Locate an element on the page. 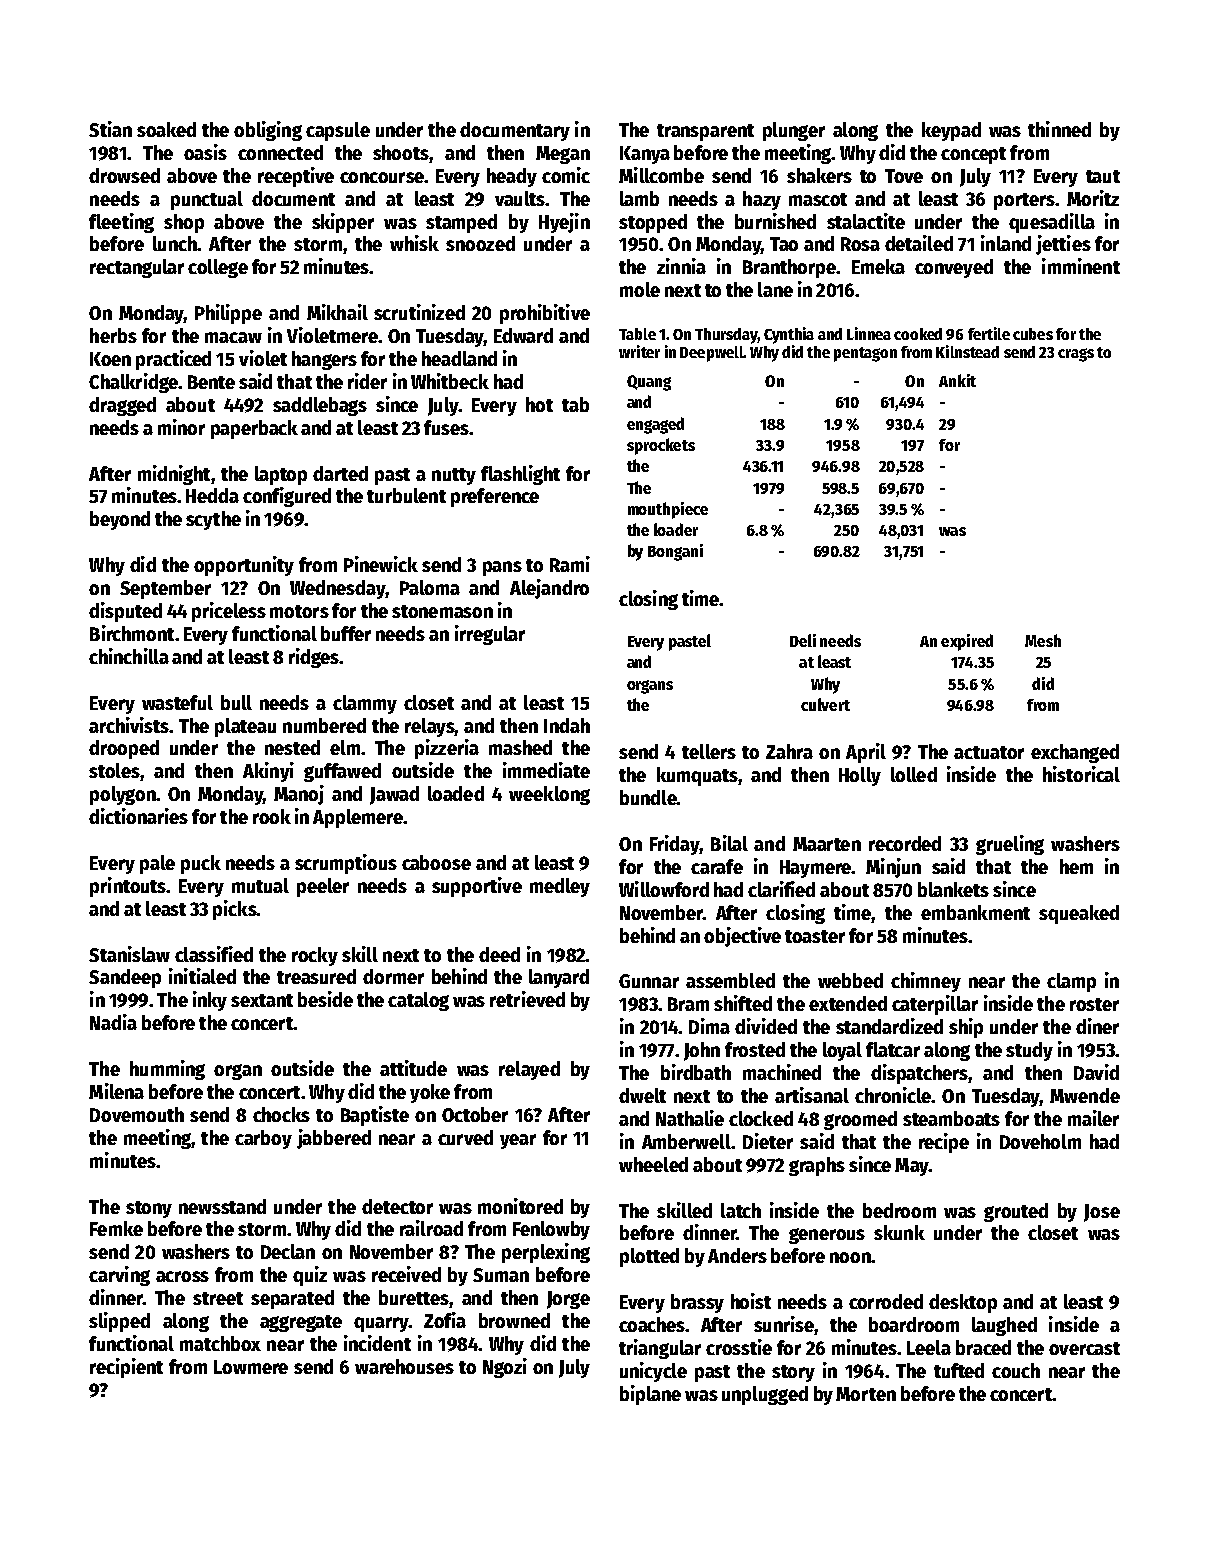 The height and width of the document is (1564, 1209). Haymere is located at coordinates (815, 869).
